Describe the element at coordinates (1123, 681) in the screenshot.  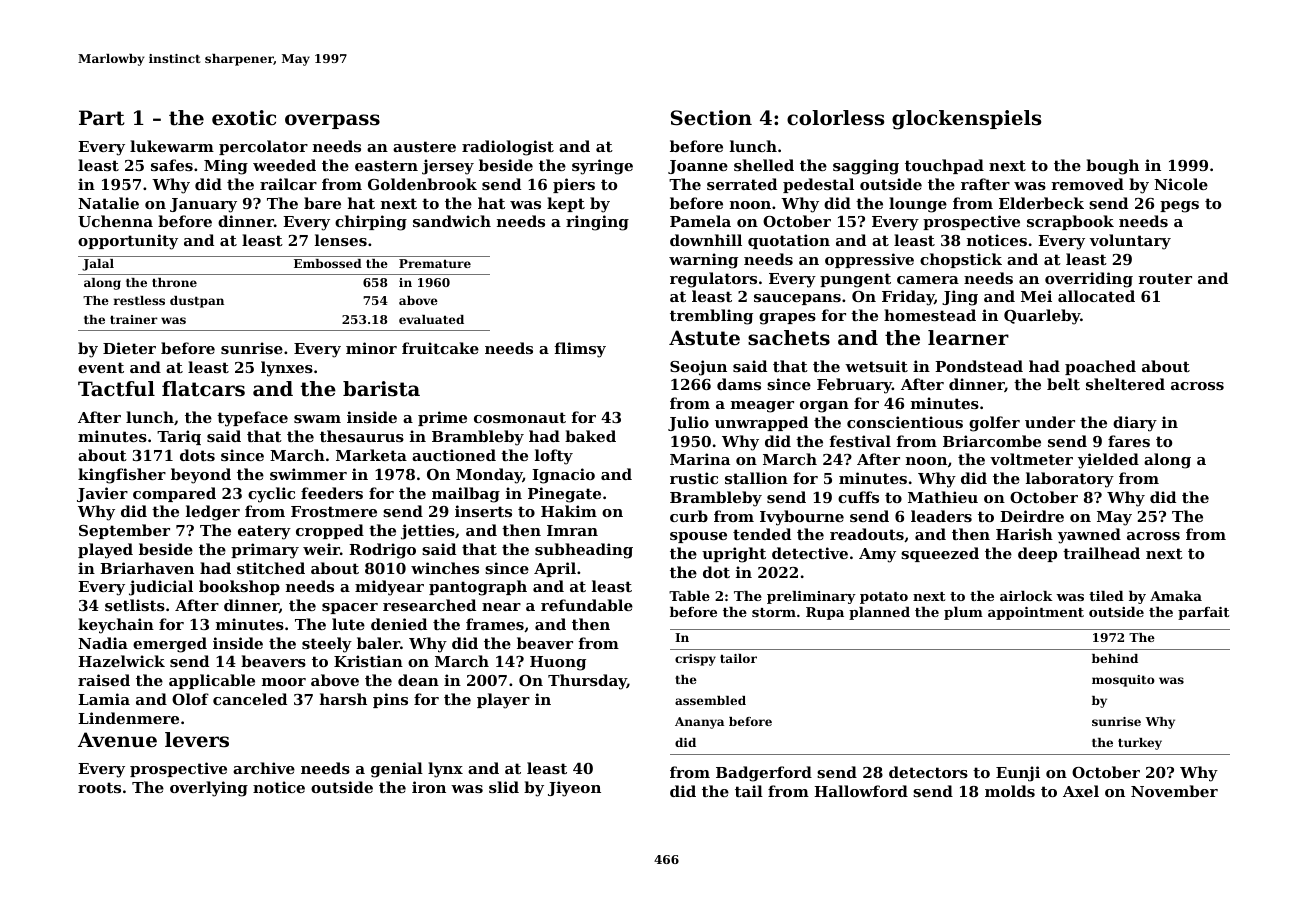
I see `mosquito` at that location.
